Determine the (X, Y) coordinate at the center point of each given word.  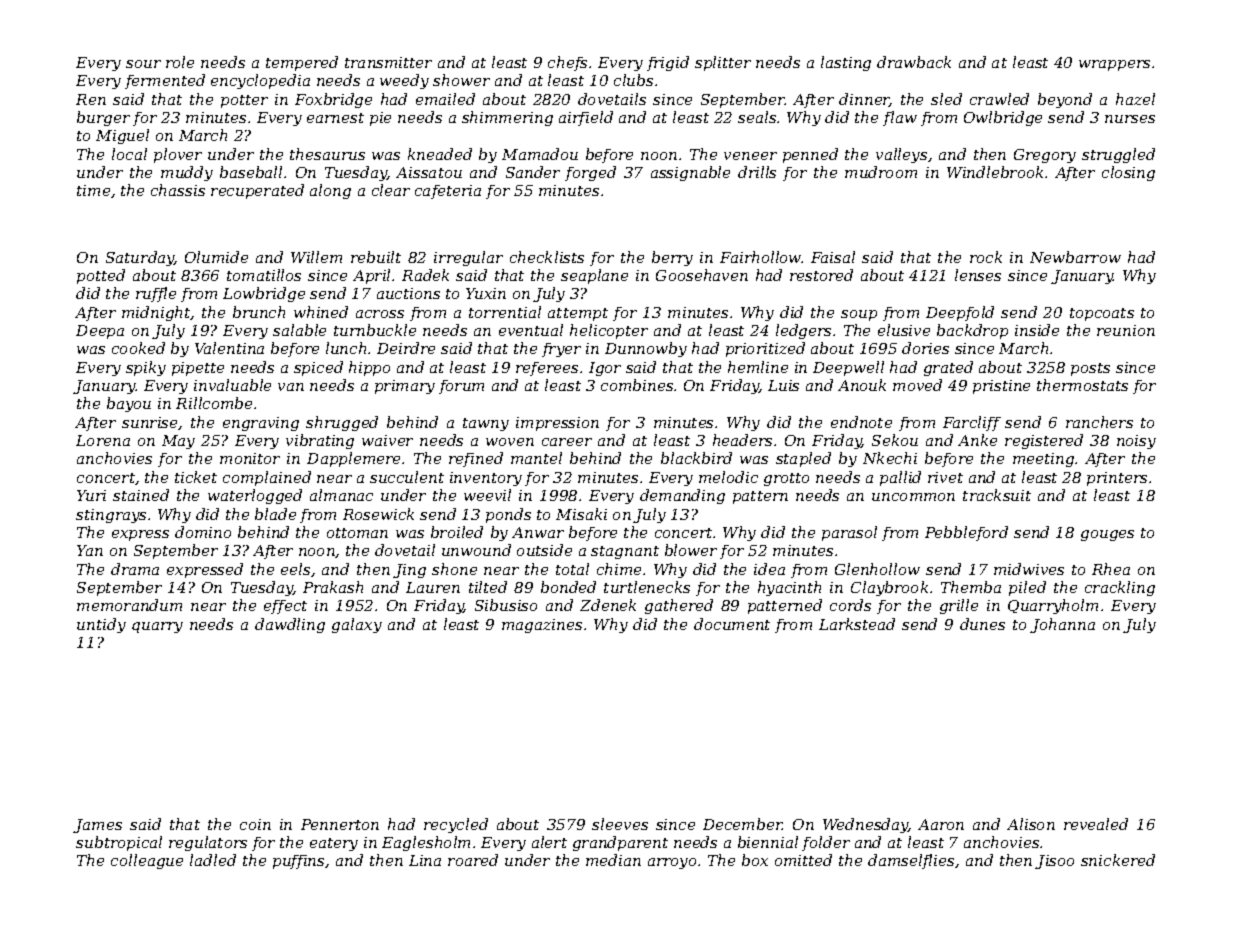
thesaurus (327, 154)
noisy (1136, 442)
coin (255, 824)
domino (203, 532)
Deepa (100, 332)
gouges (1107, 535)
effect (285, 607)
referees (547, 369)
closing (1128, 173)
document (732, 624)
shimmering (507, 118)
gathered (679, 606)
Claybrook (889, 588)
